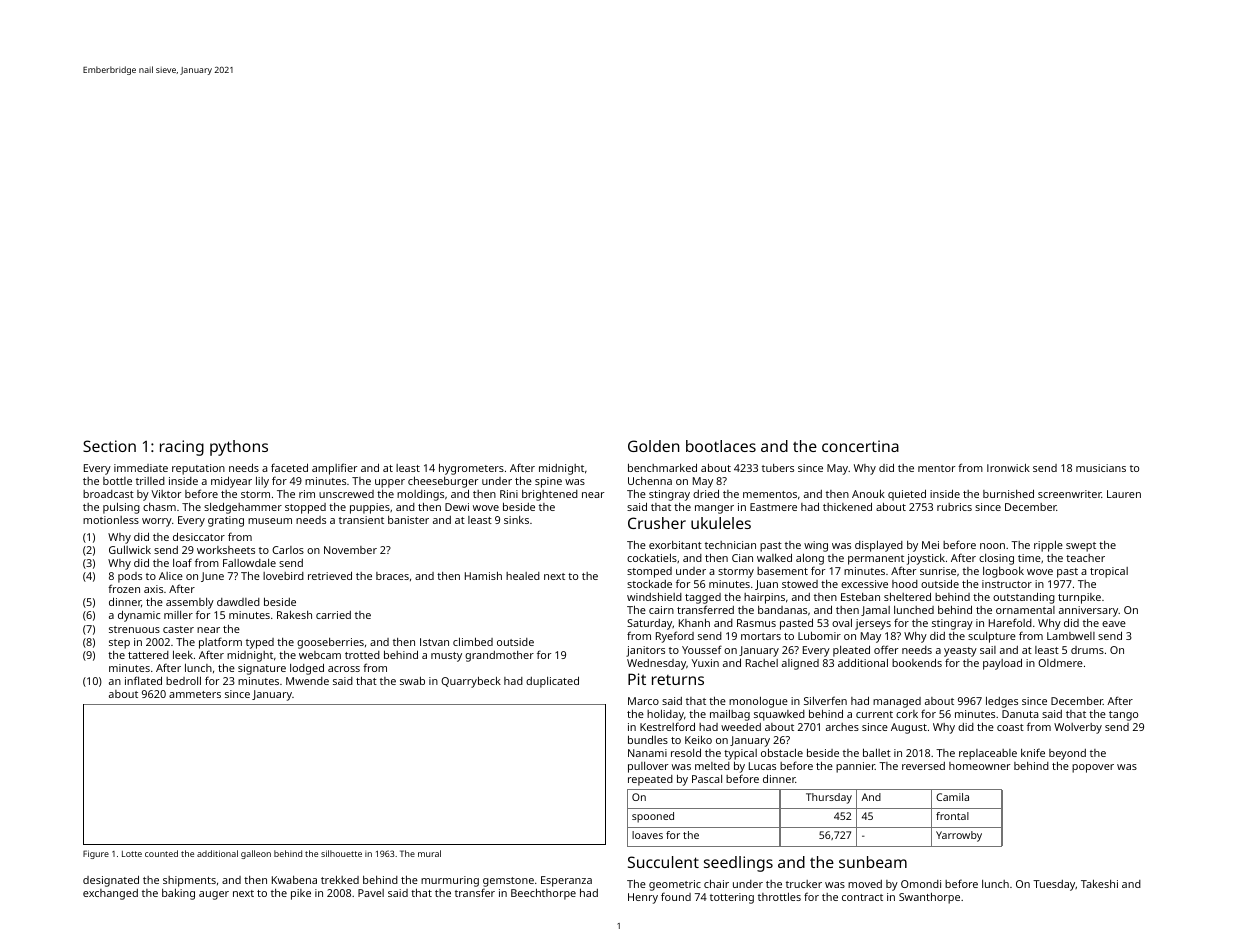 This image has width=1233, height=952. I want to click on hygrometers, so click(471, 469).
